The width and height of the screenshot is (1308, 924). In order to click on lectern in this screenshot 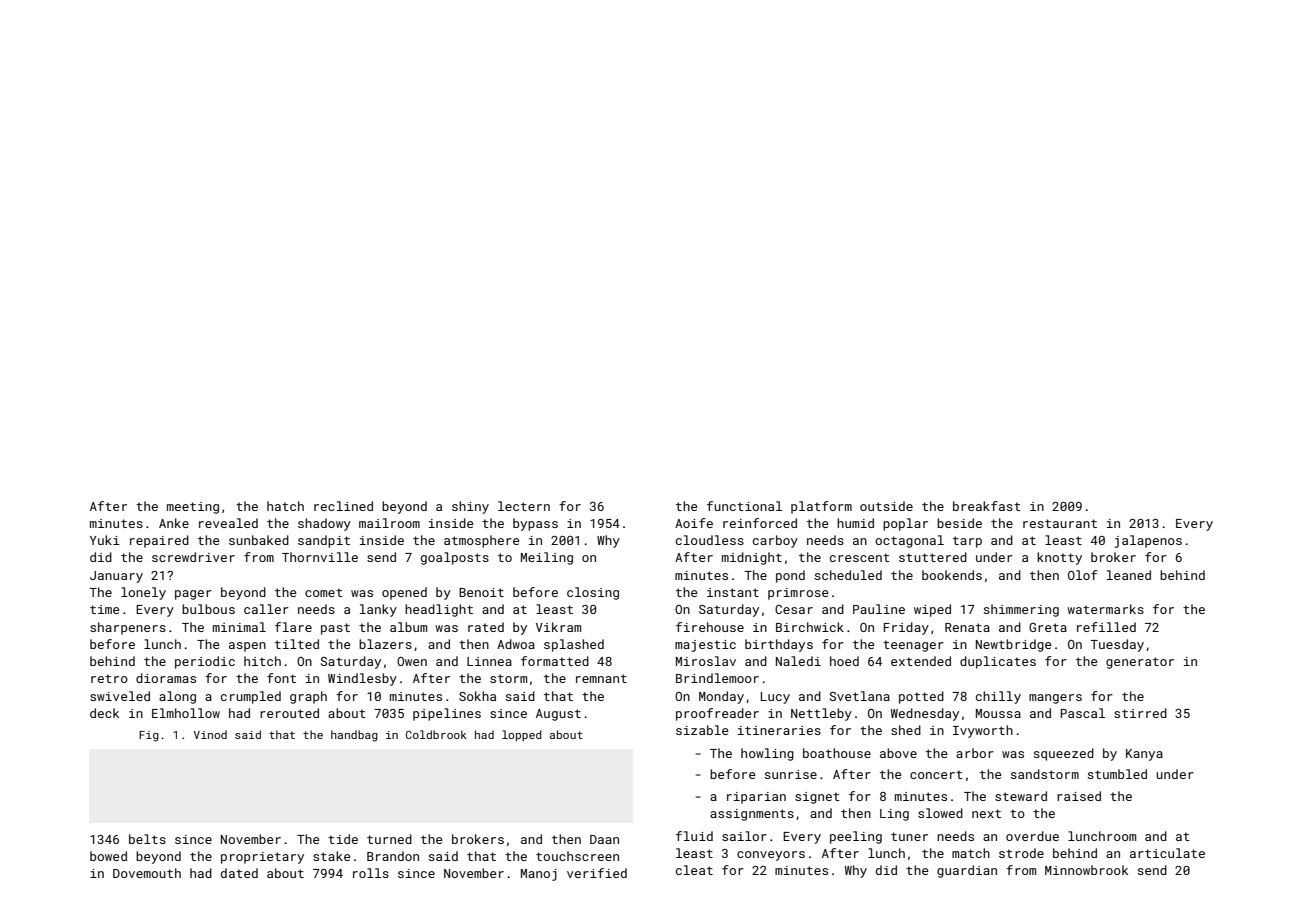, I will do `click(524, 506)`.
